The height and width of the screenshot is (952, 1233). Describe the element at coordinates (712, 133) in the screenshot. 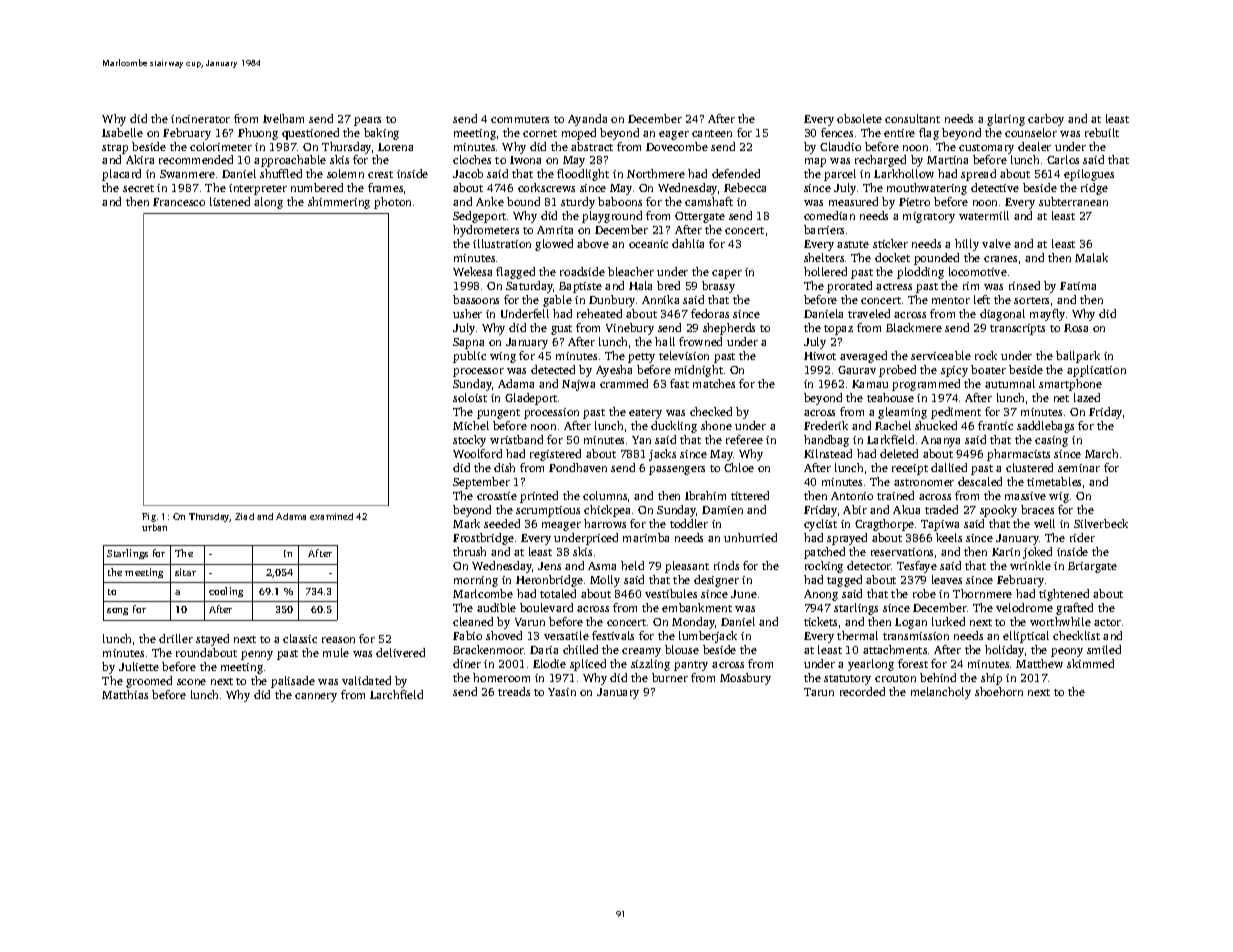

I see `canteen` at that location.
